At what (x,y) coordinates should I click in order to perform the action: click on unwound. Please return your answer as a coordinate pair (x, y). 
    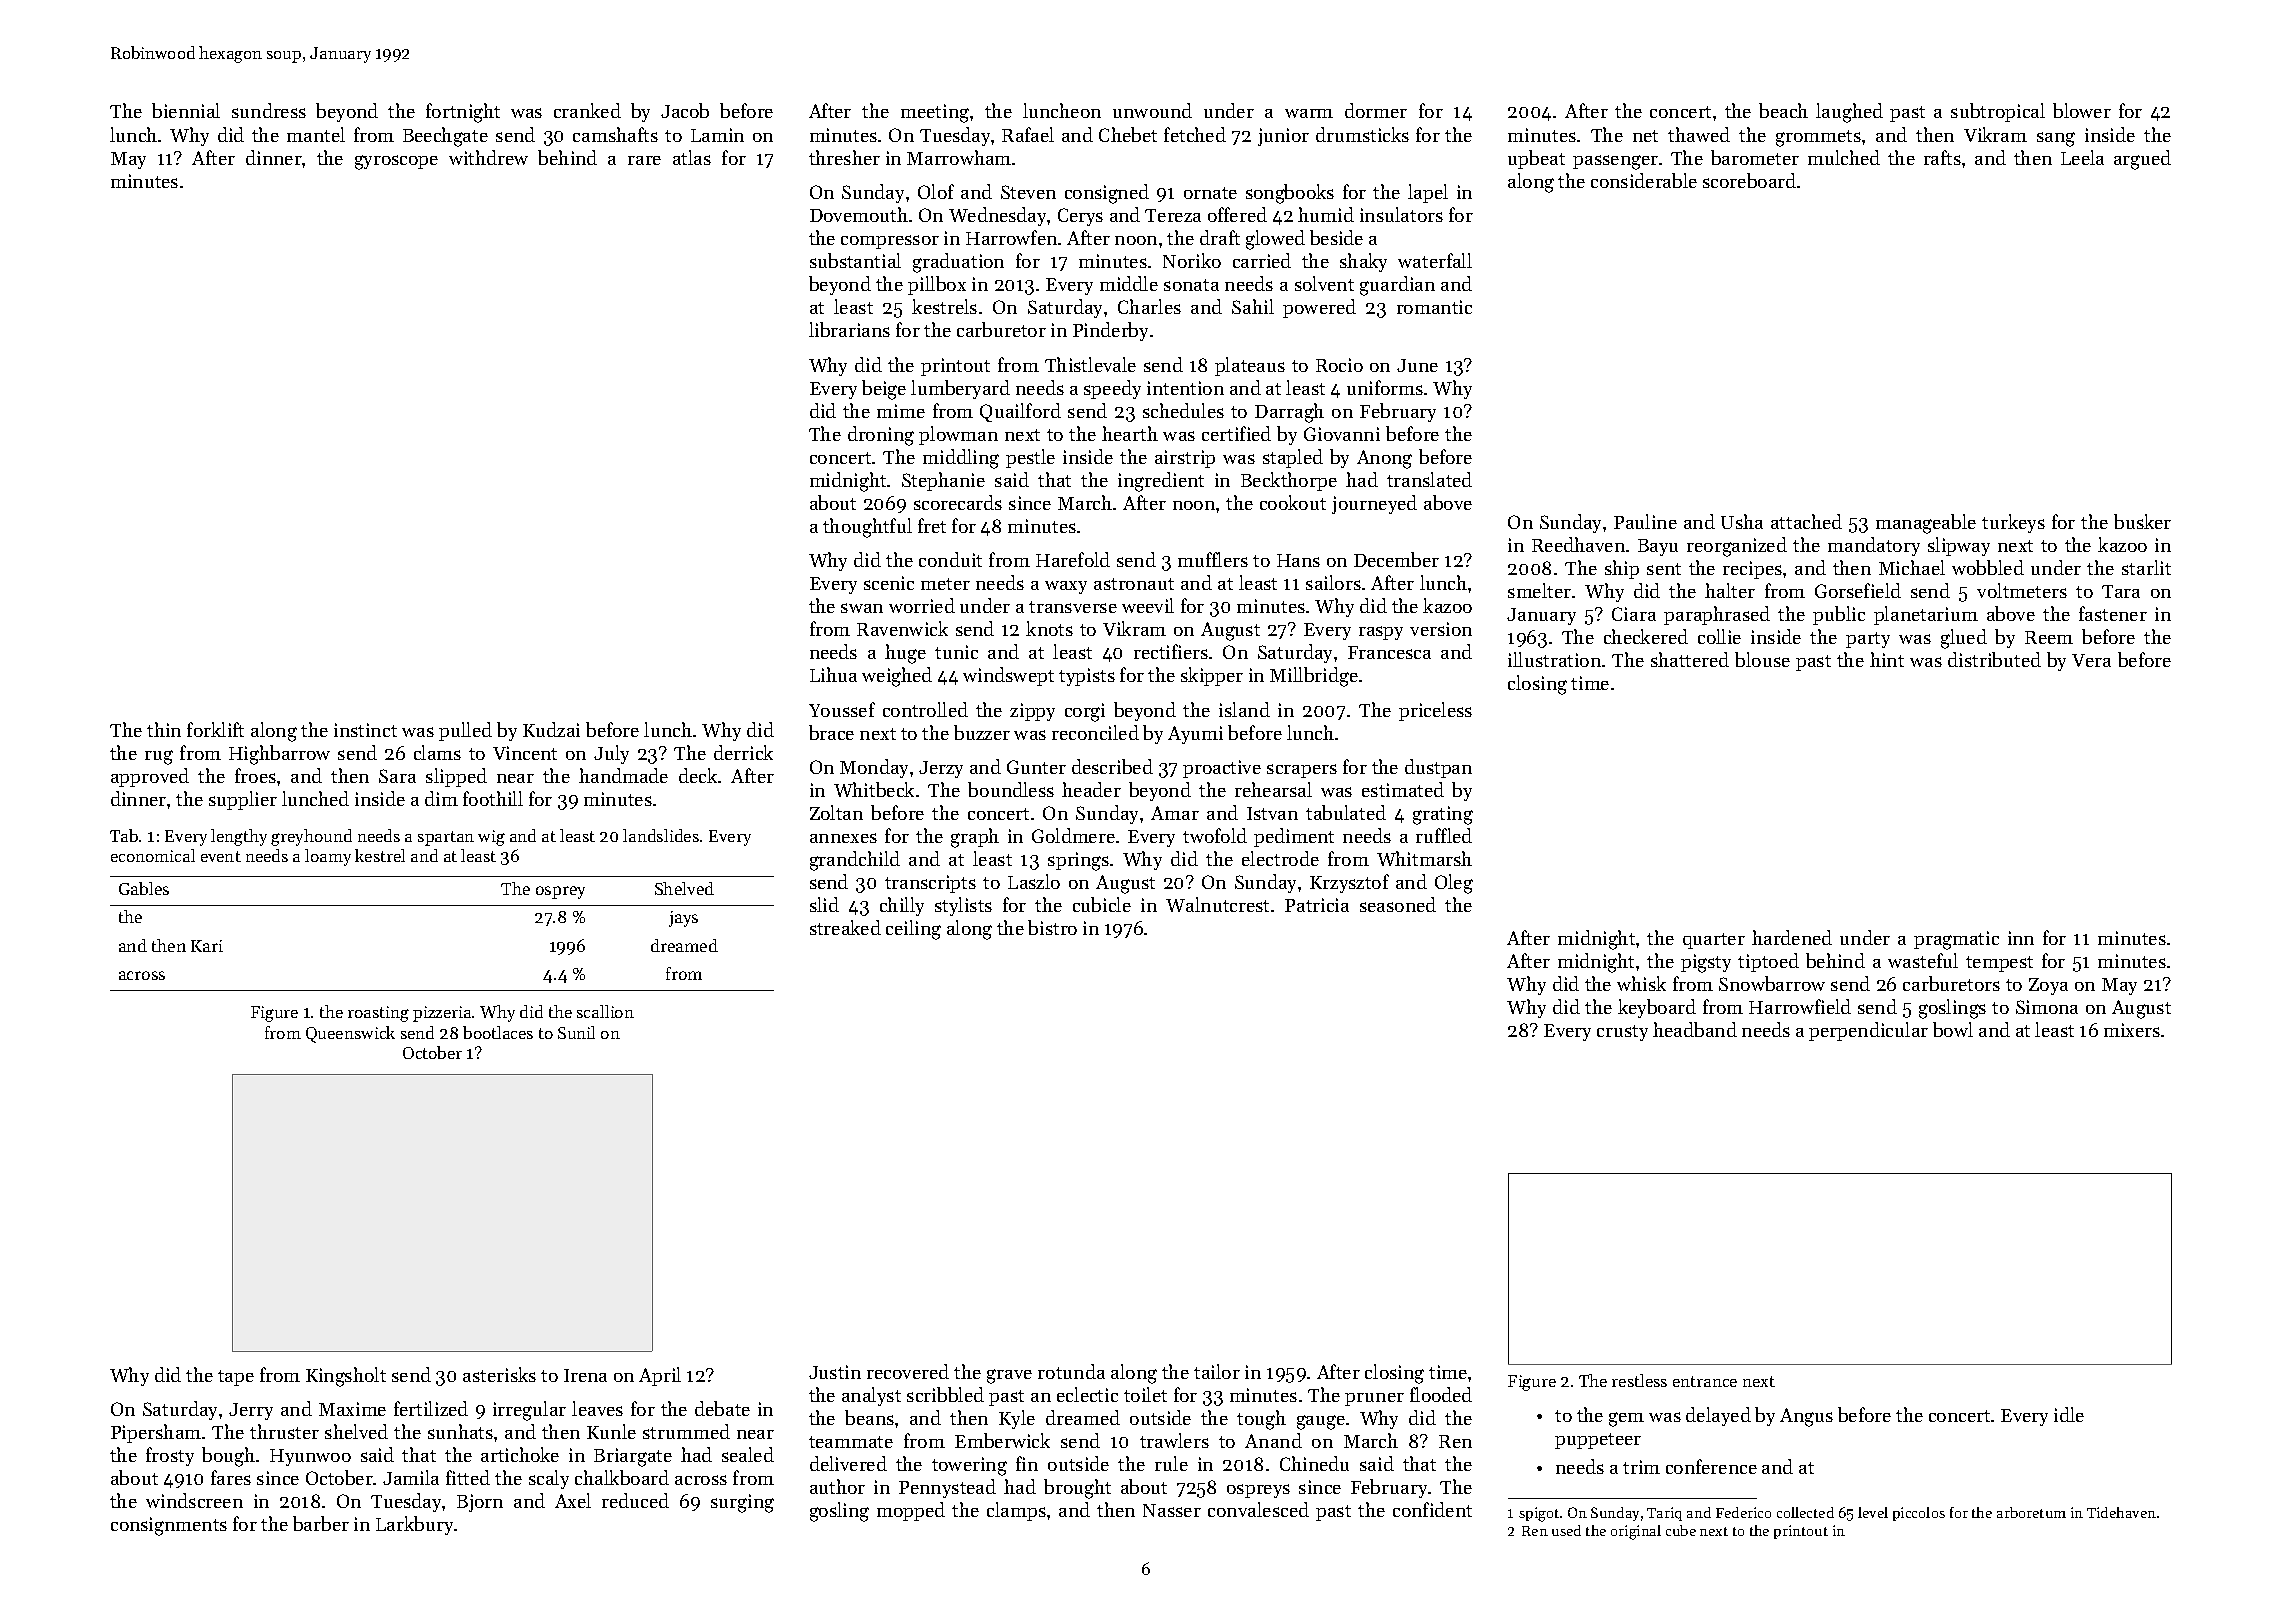
    Looking at the image, I should click on (1152, 110).
